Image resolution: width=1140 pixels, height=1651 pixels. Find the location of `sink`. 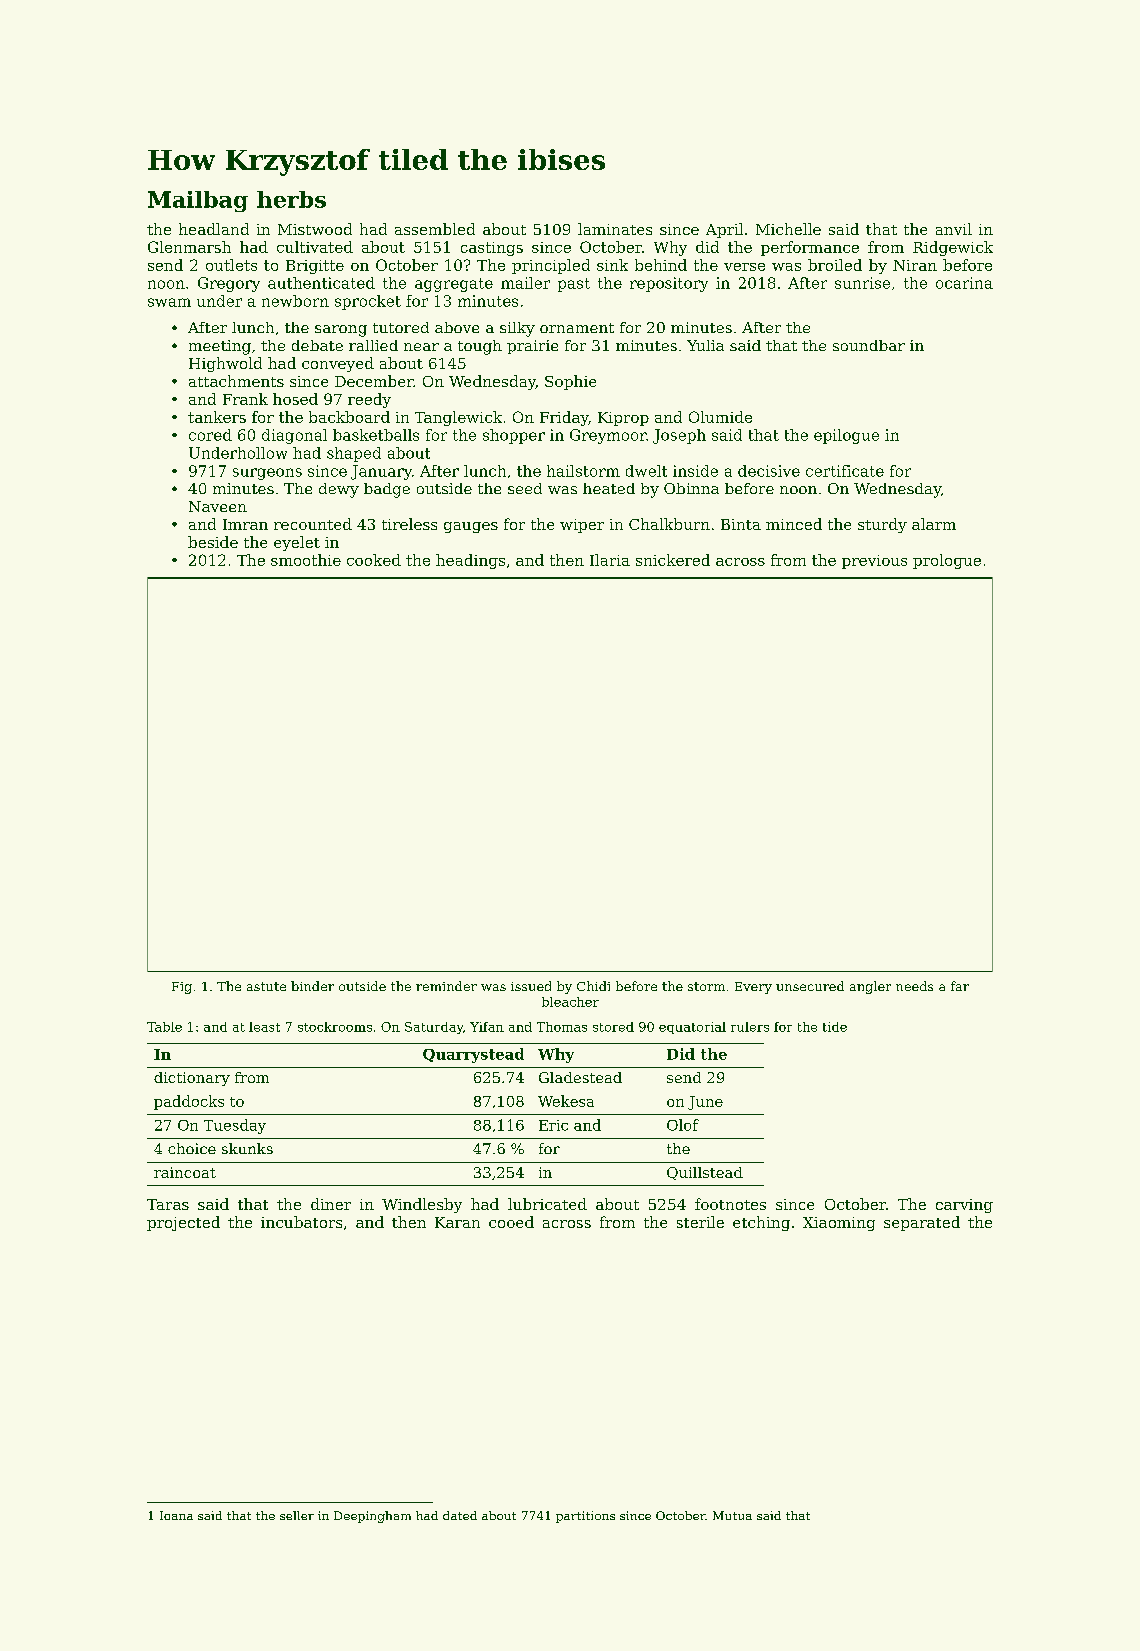

sink is located at coordinates (612, 265).
